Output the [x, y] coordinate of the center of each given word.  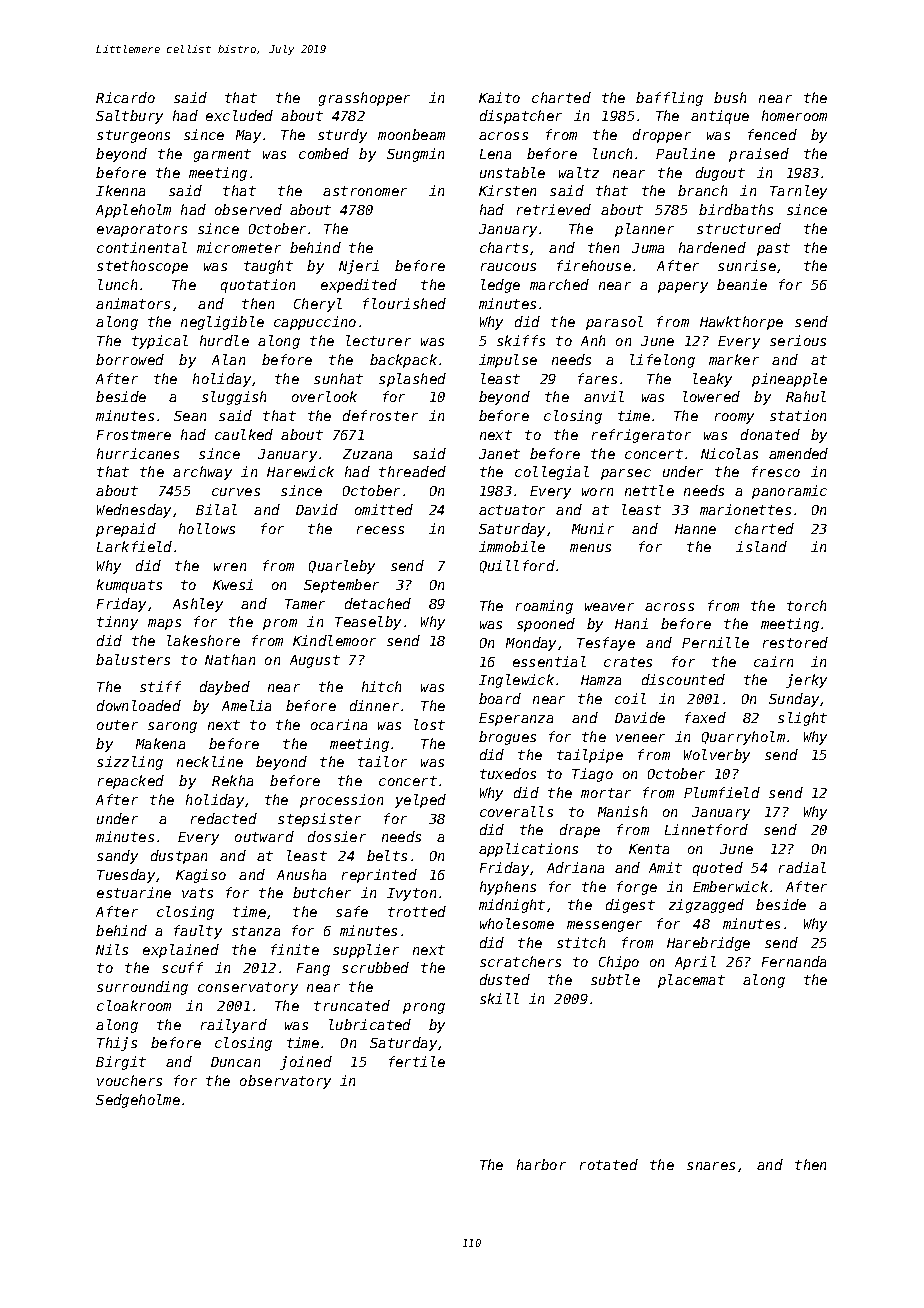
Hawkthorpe [741, 323]
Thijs [117, 1044]
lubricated [370, 1024]
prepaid [126, 530]
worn [597, 492]
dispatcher [521, 117]
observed [248, 209]
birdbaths [736, 209]
